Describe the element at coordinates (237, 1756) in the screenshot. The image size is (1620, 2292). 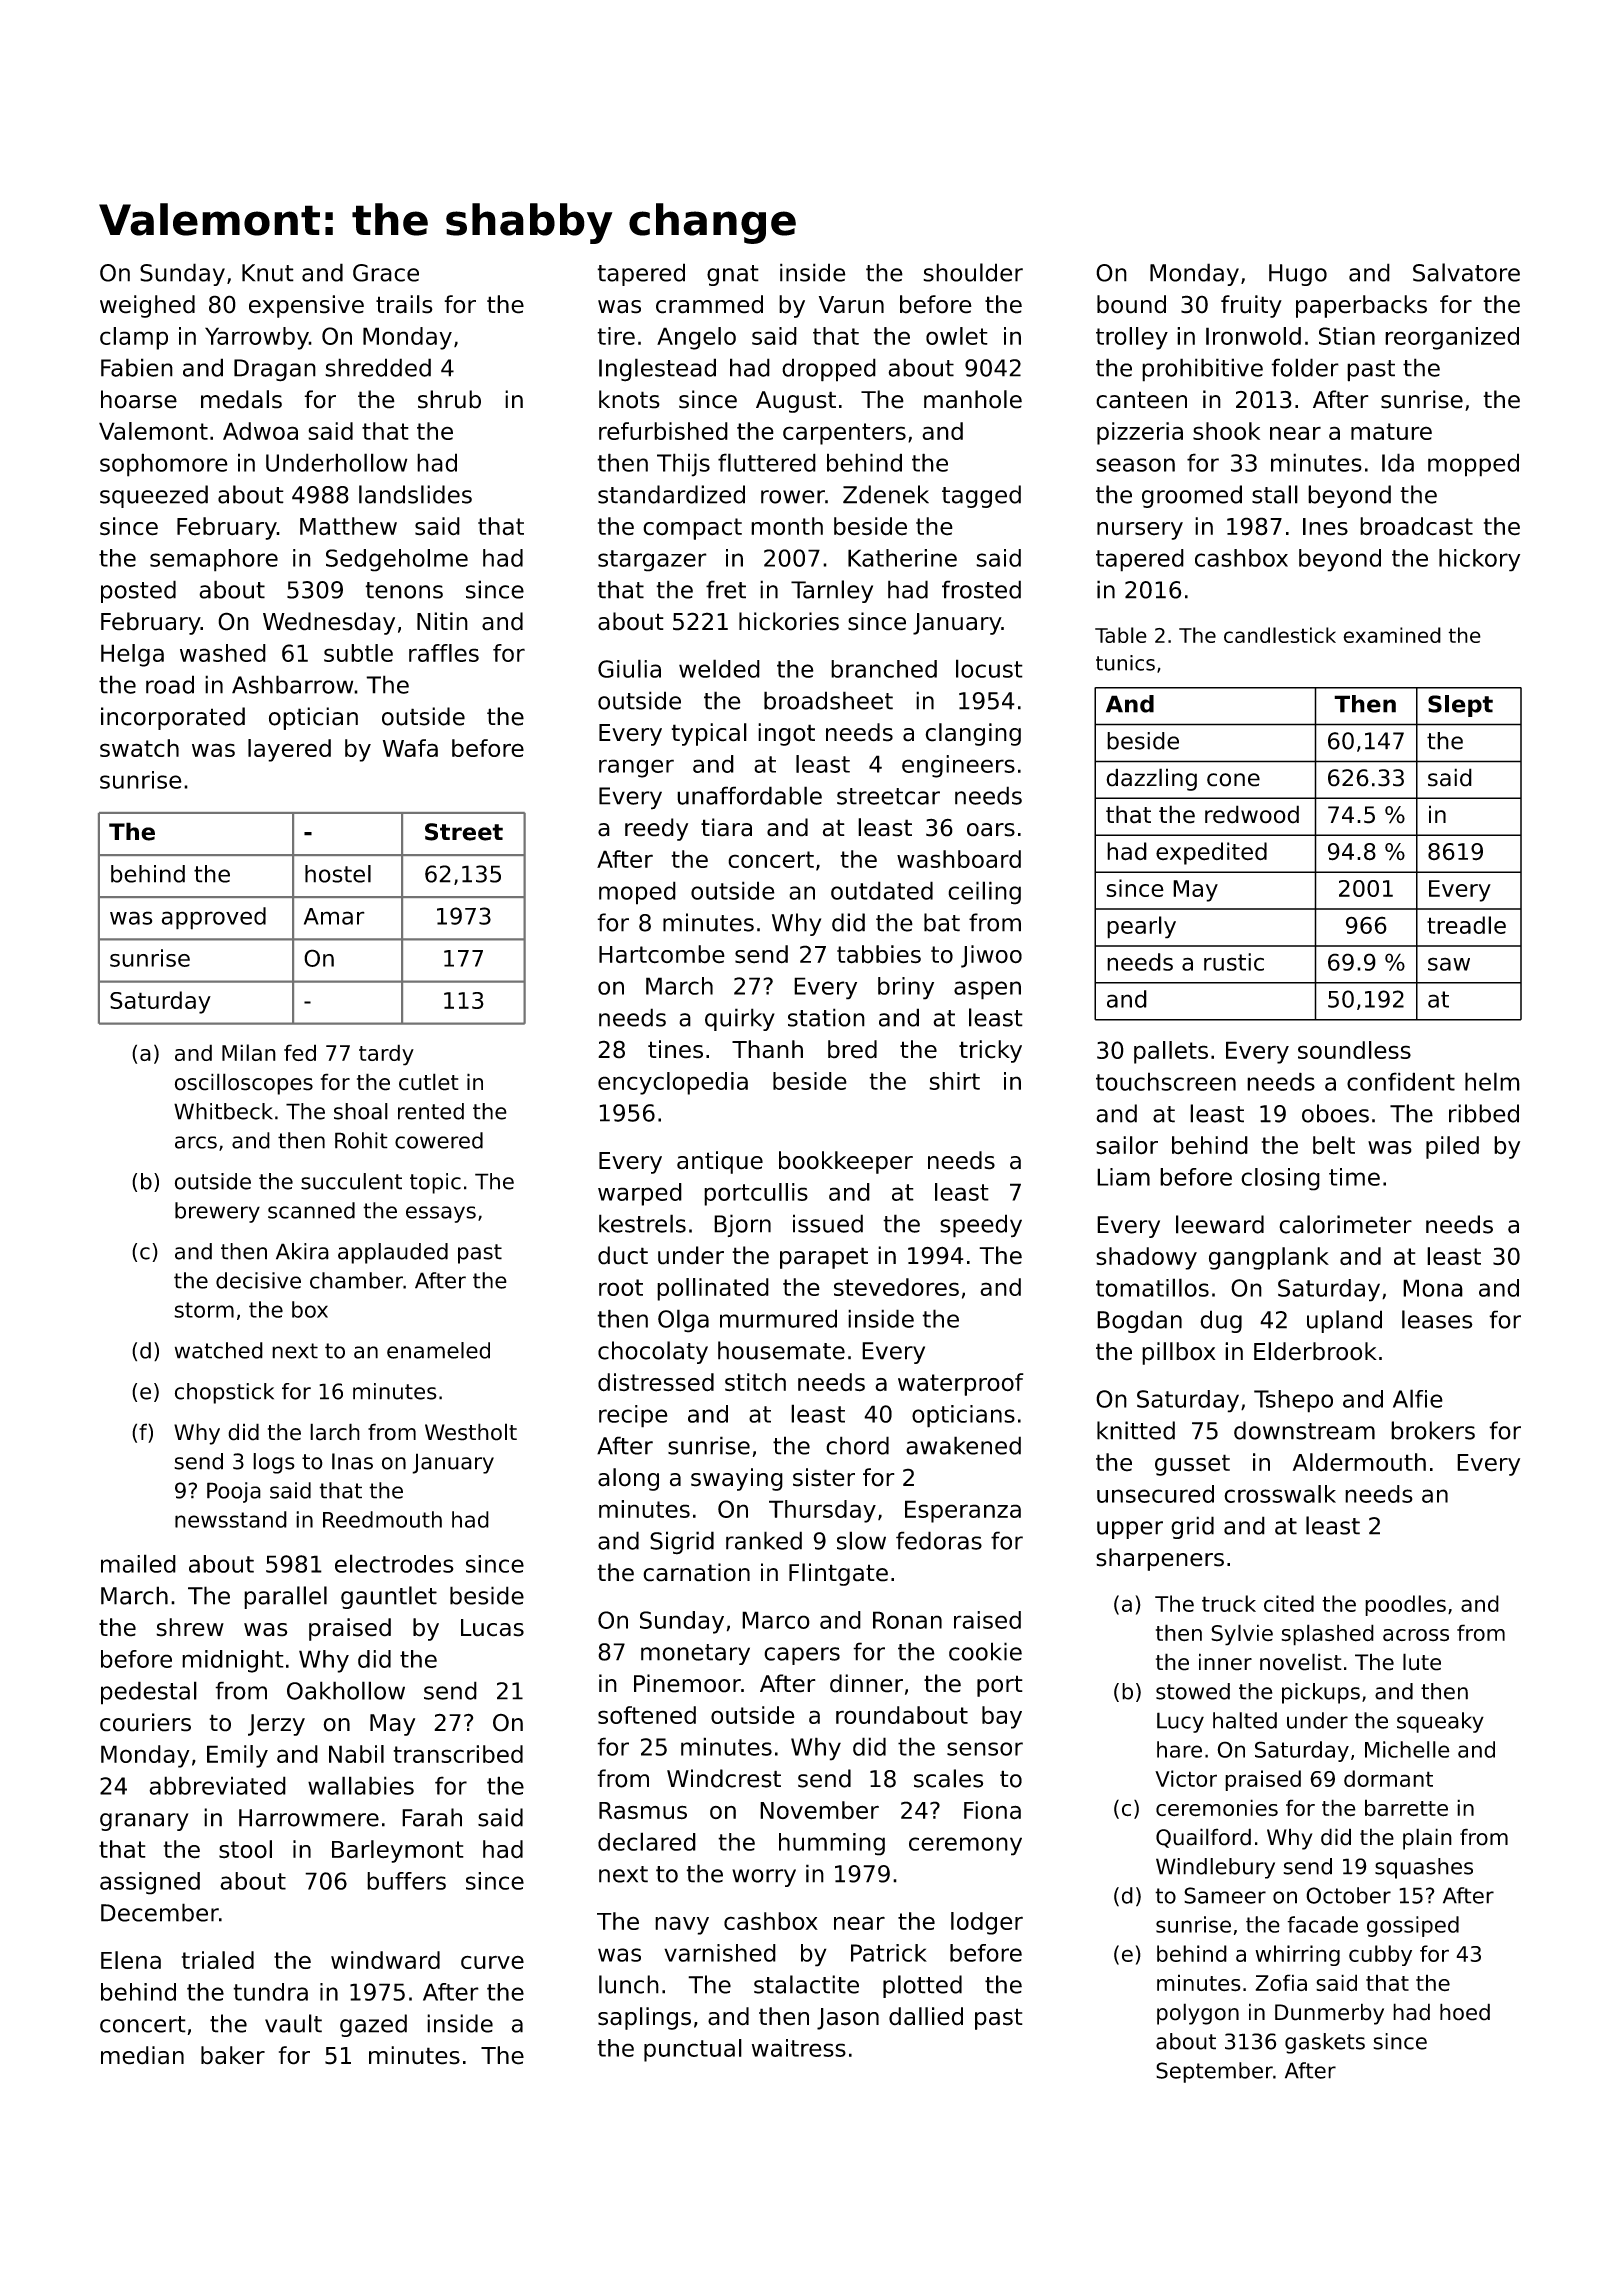
I see `Emily` at that location.
